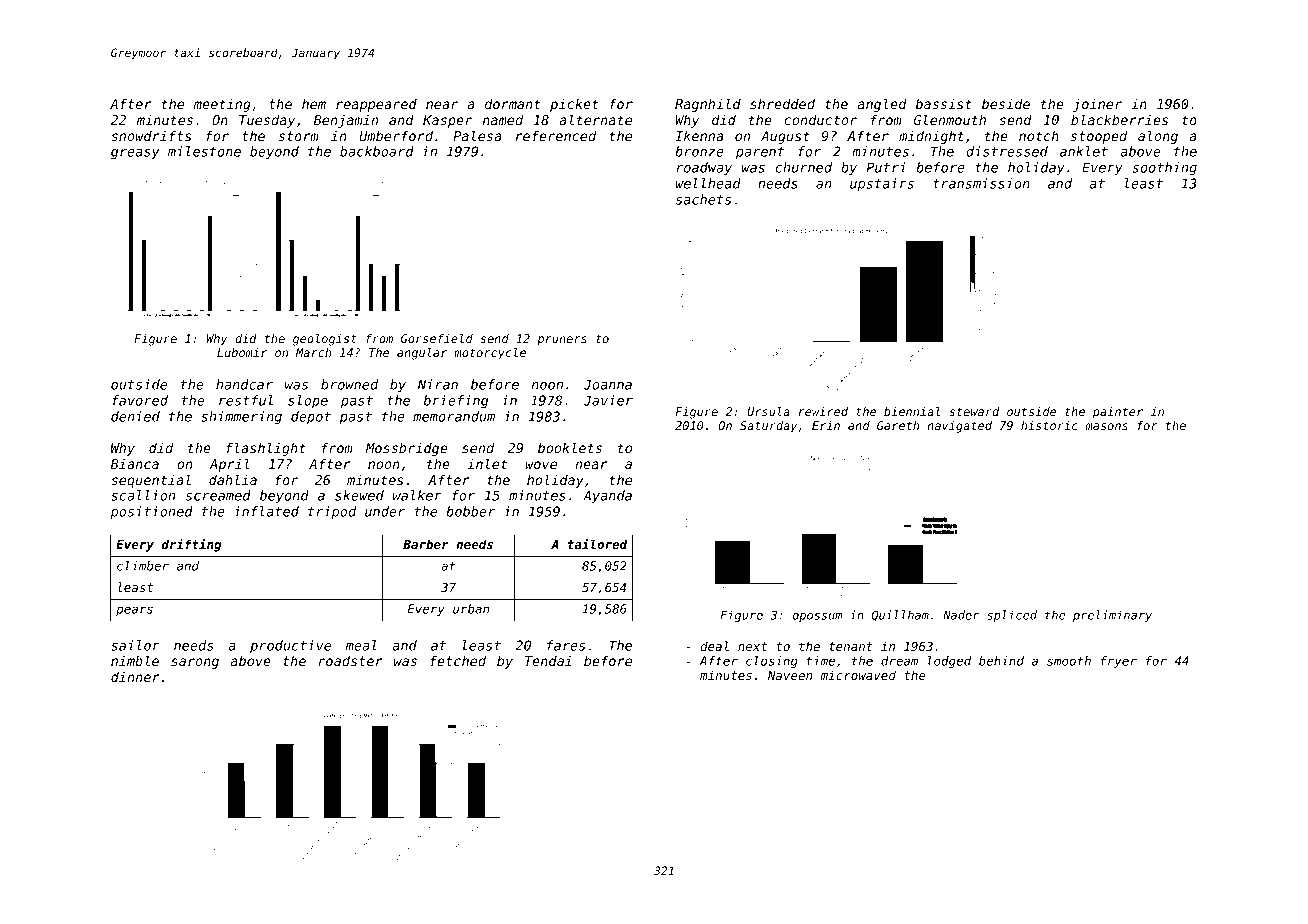  What do you see at coordinates (143, 566) in the image?
I see `climber` at bounding box center [143, 566].
